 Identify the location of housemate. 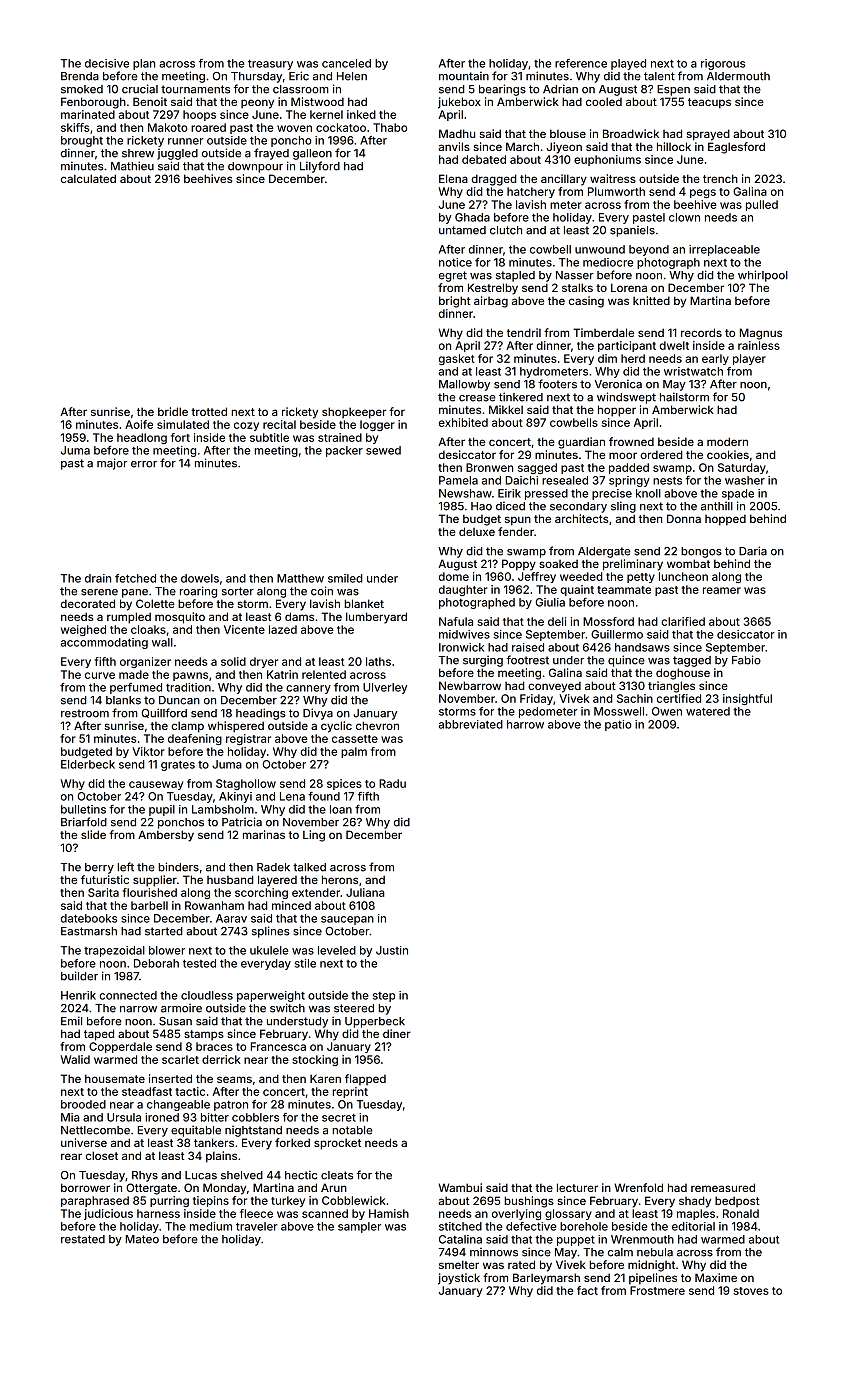
(115, 1078).
